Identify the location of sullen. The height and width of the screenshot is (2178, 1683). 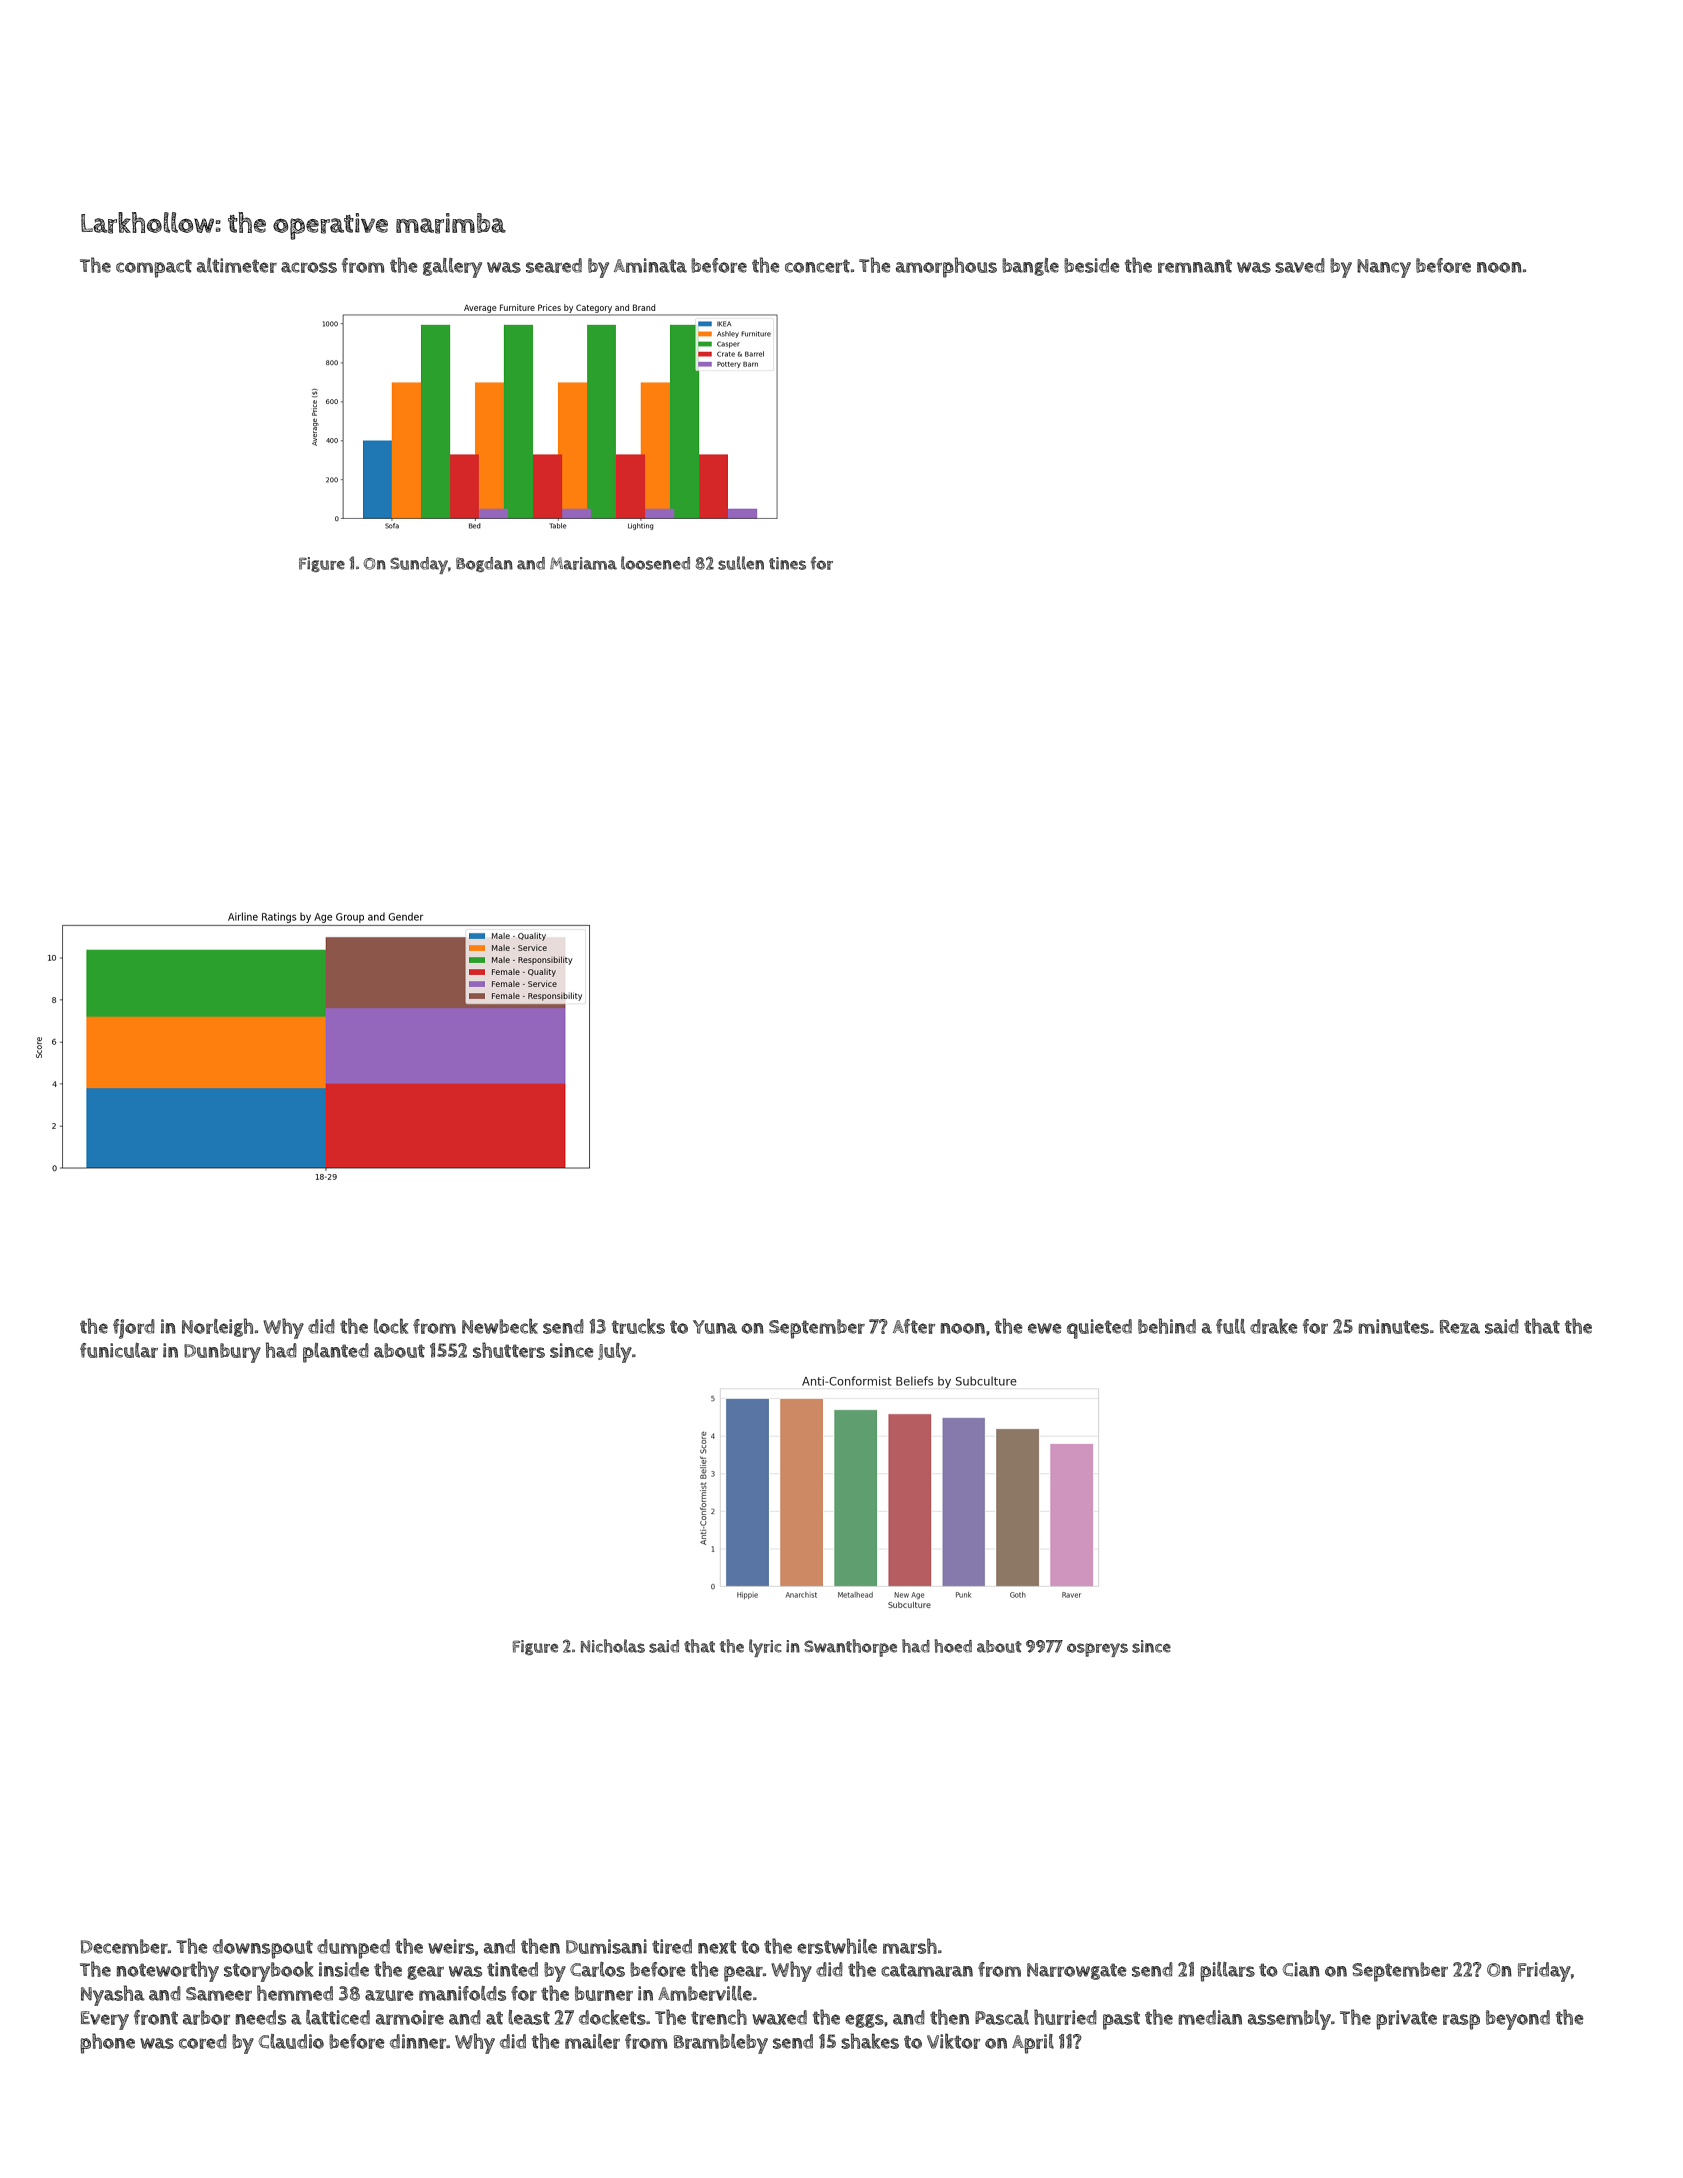
(741, 563).
